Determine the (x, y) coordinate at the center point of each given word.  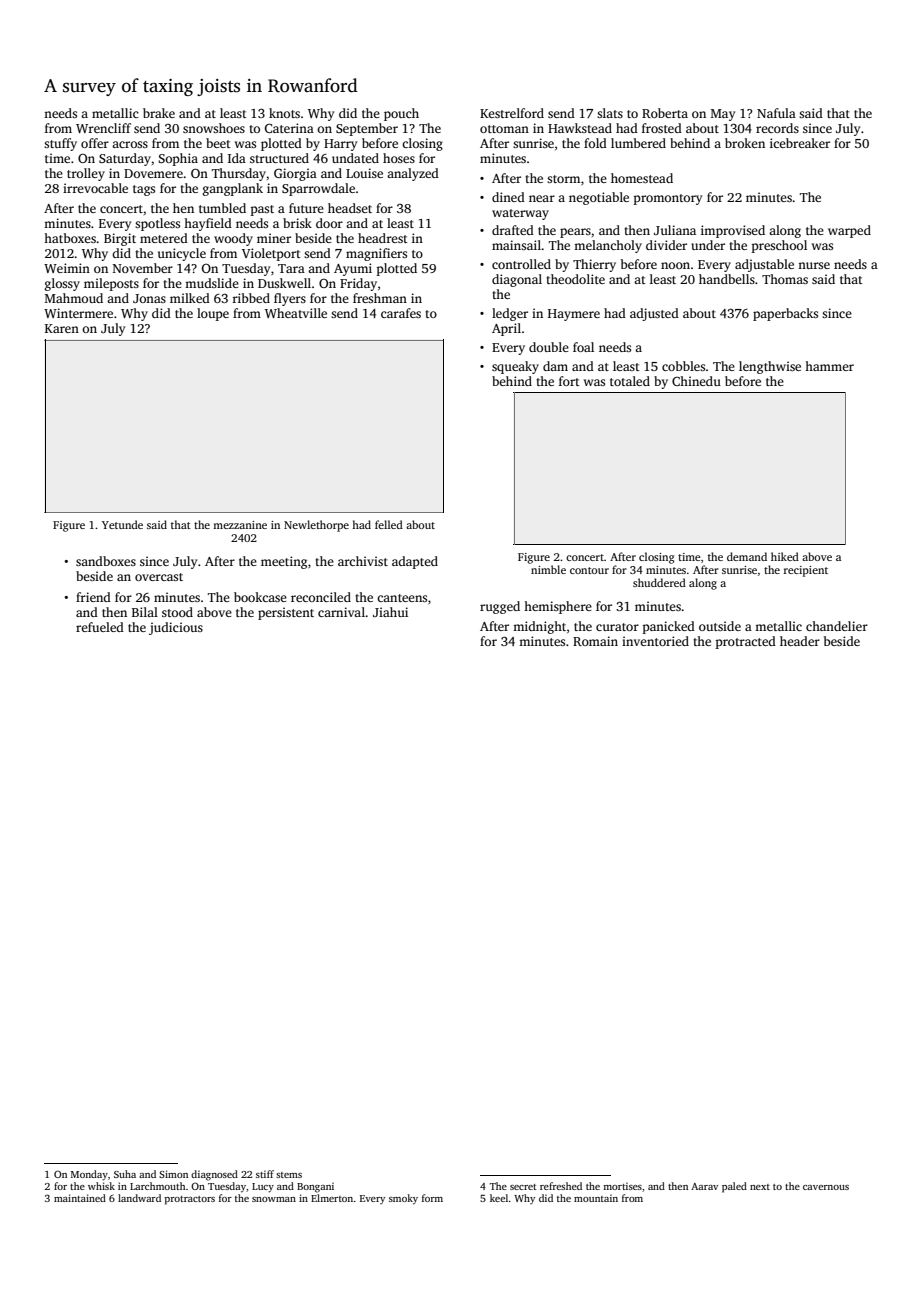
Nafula (776, 113)
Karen (62, 328)
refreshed (561, 1186)
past (262, 210)
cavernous (826, 1187)
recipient (806, 571)
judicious (176, 628)
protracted (746, 642)
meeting (284, 562)
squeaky (515, 367)
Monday (89, 1175)
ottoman (504, 129)
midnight (539, 627)
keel (499, 1198)
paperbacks (785, 314)
